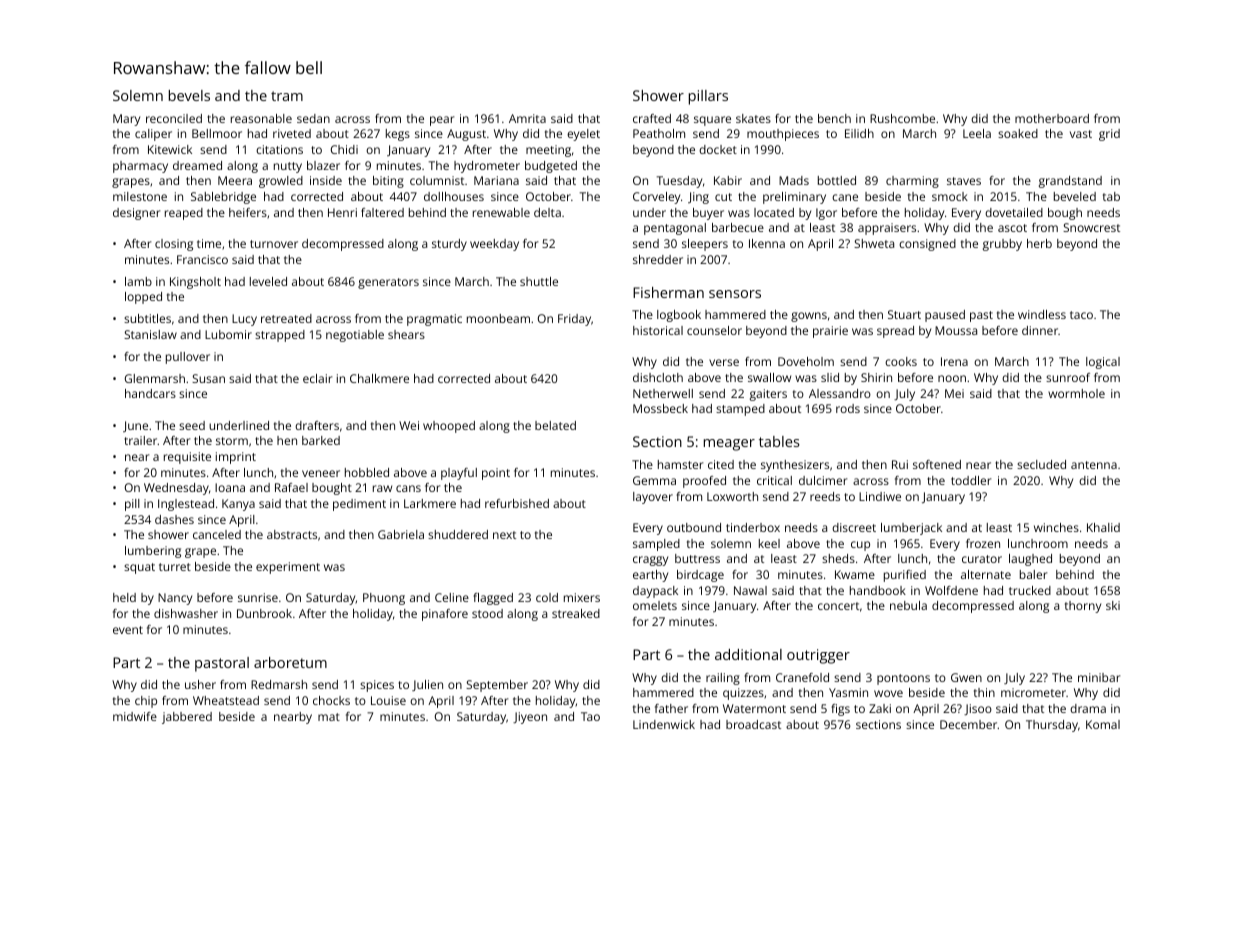 This screenshot has height=952, width=1233. What do you see at coordinates (153, 552) in the screenshot?
I see `lumbering` at bounding box center [153, 552].
